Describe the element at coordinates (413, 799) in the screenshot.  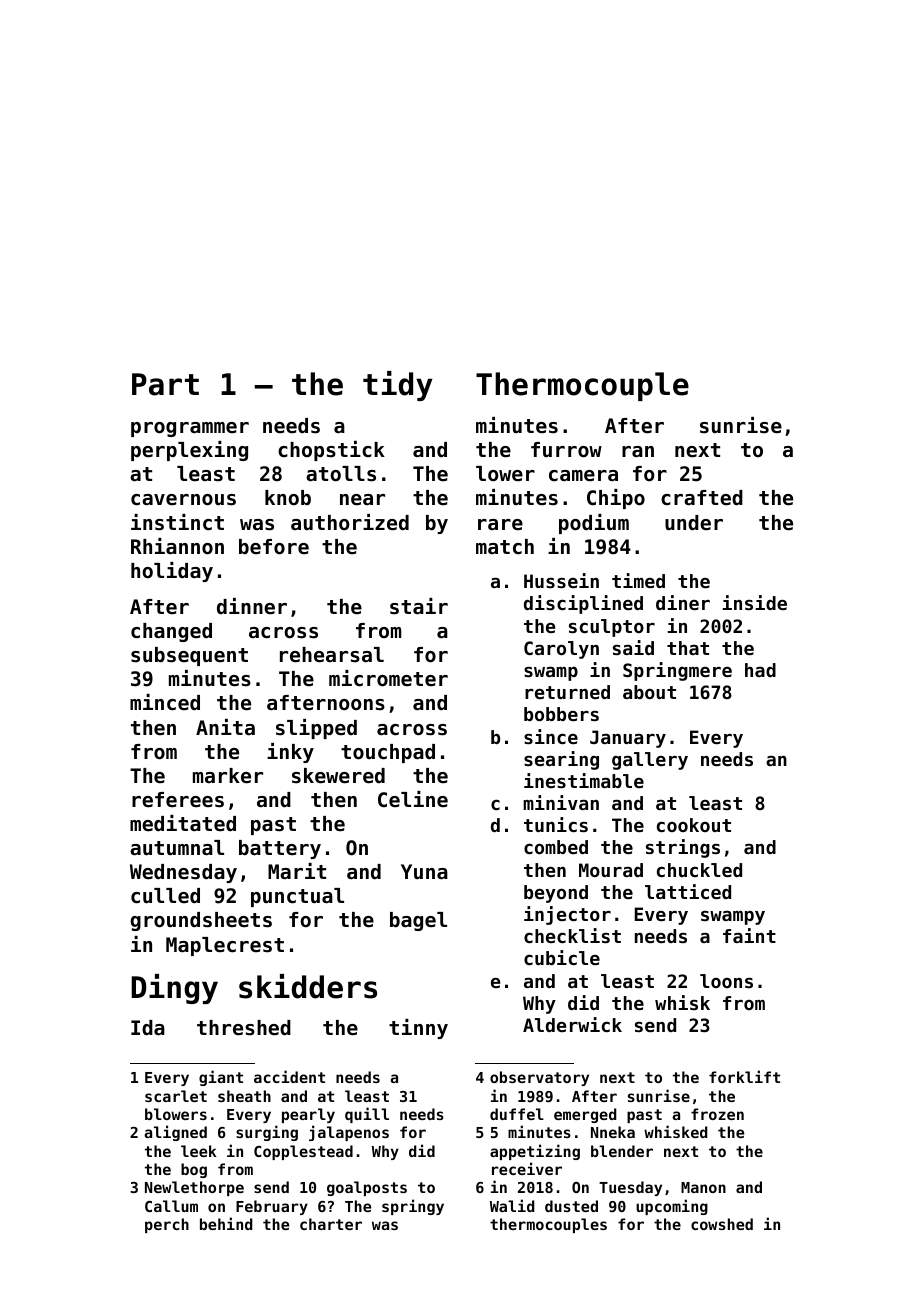
I see `Celine` at that location.
